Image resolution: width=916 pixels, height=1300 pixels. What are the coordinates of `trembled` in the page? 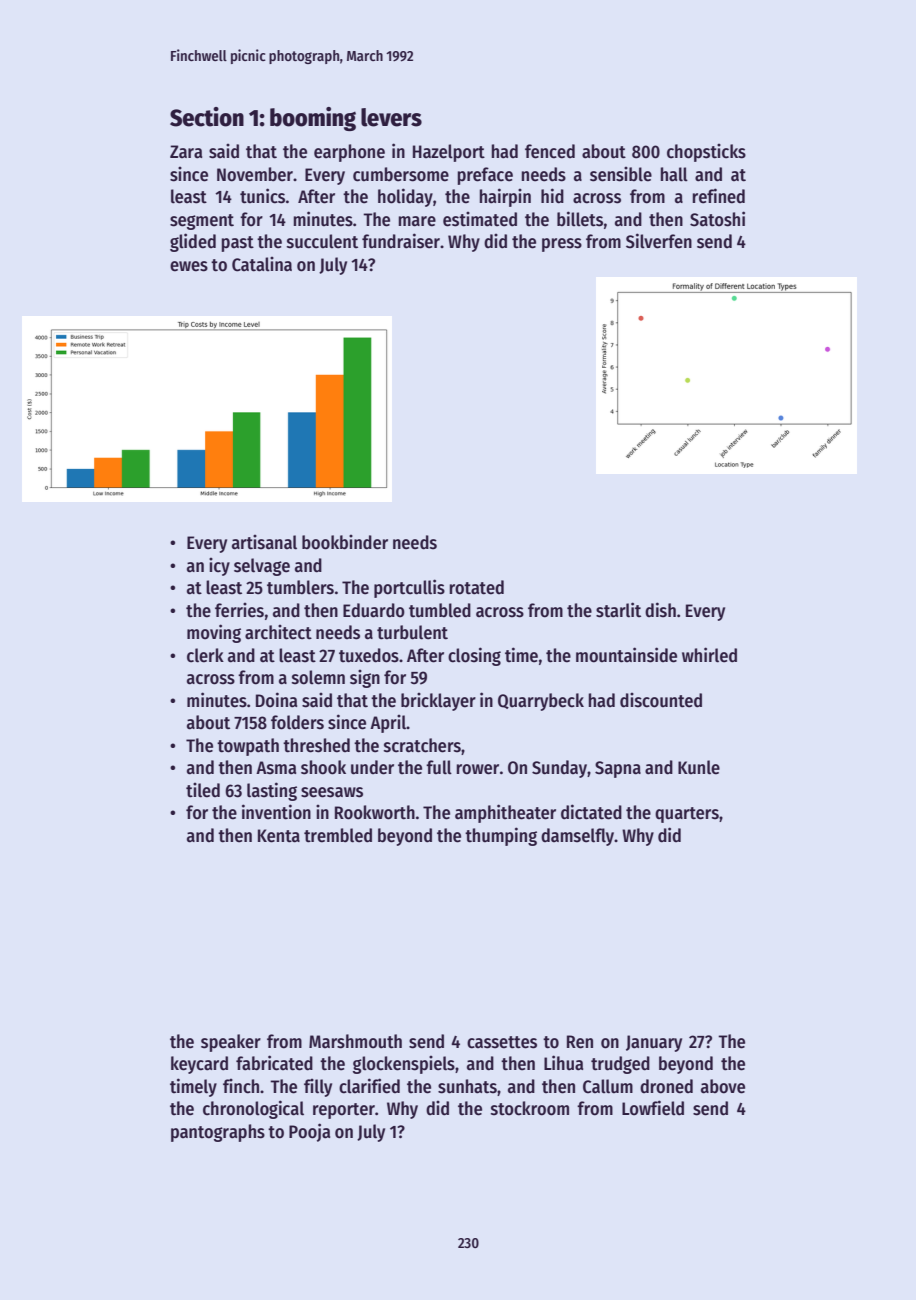 It's located at (338, 835).
